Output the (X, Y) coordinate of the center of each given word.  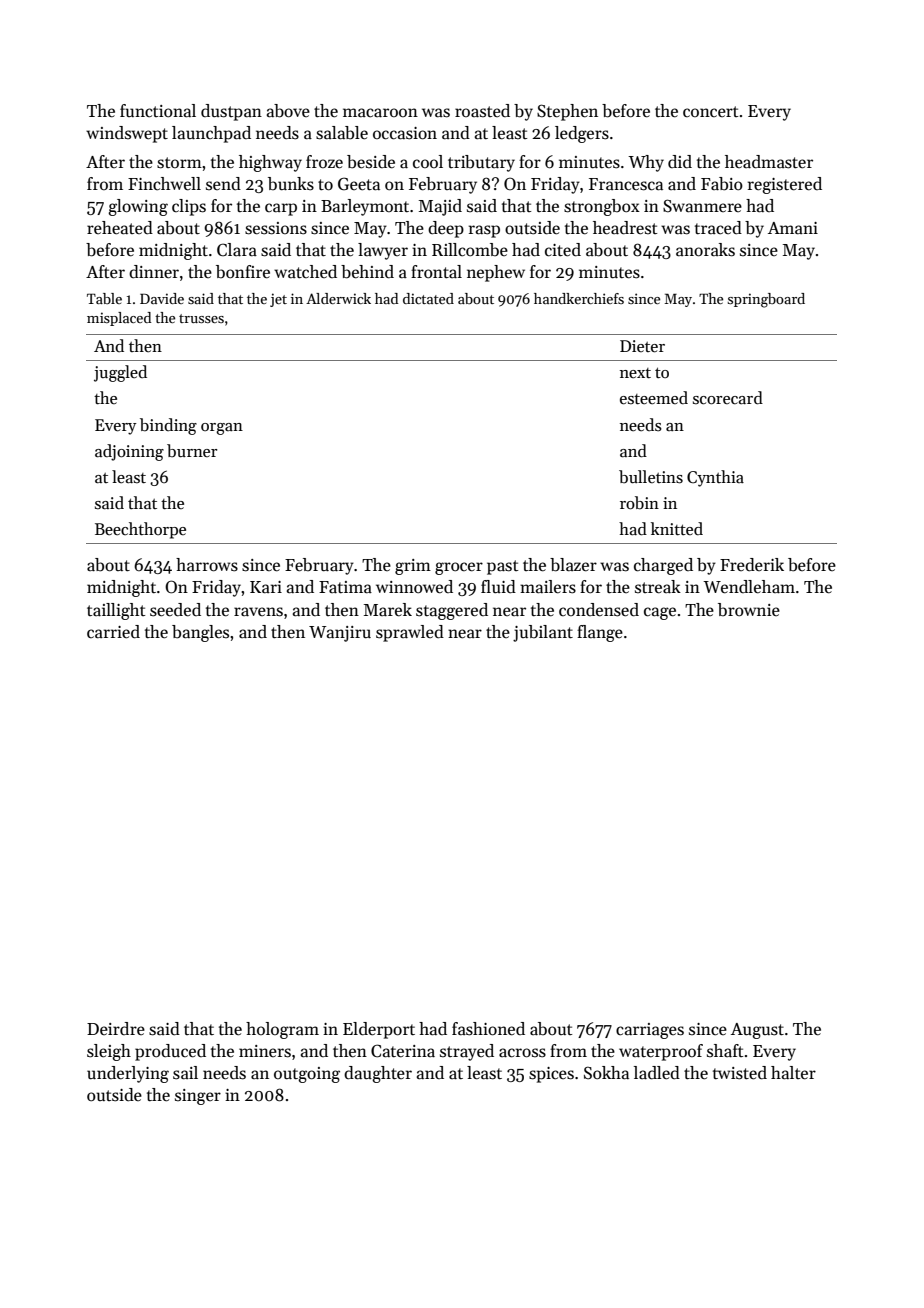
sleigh (109, 1052)
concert (710, 111)
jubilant (543, 633)
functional (158, 111)
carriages (650, 1031)
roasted (482, 110)
